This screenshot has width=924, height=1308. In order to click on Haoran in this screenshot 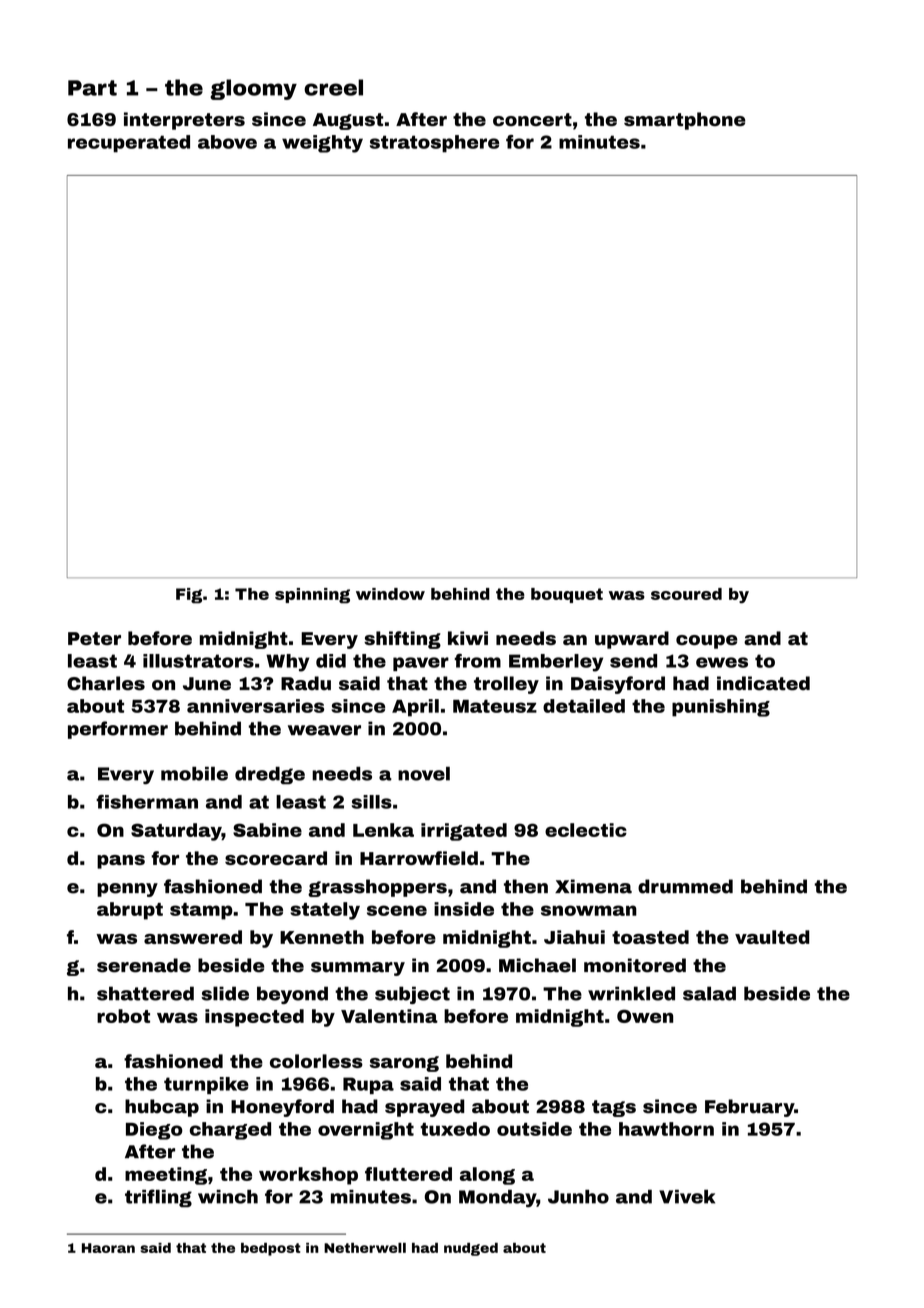, I will do `click(108, 1248)`.
